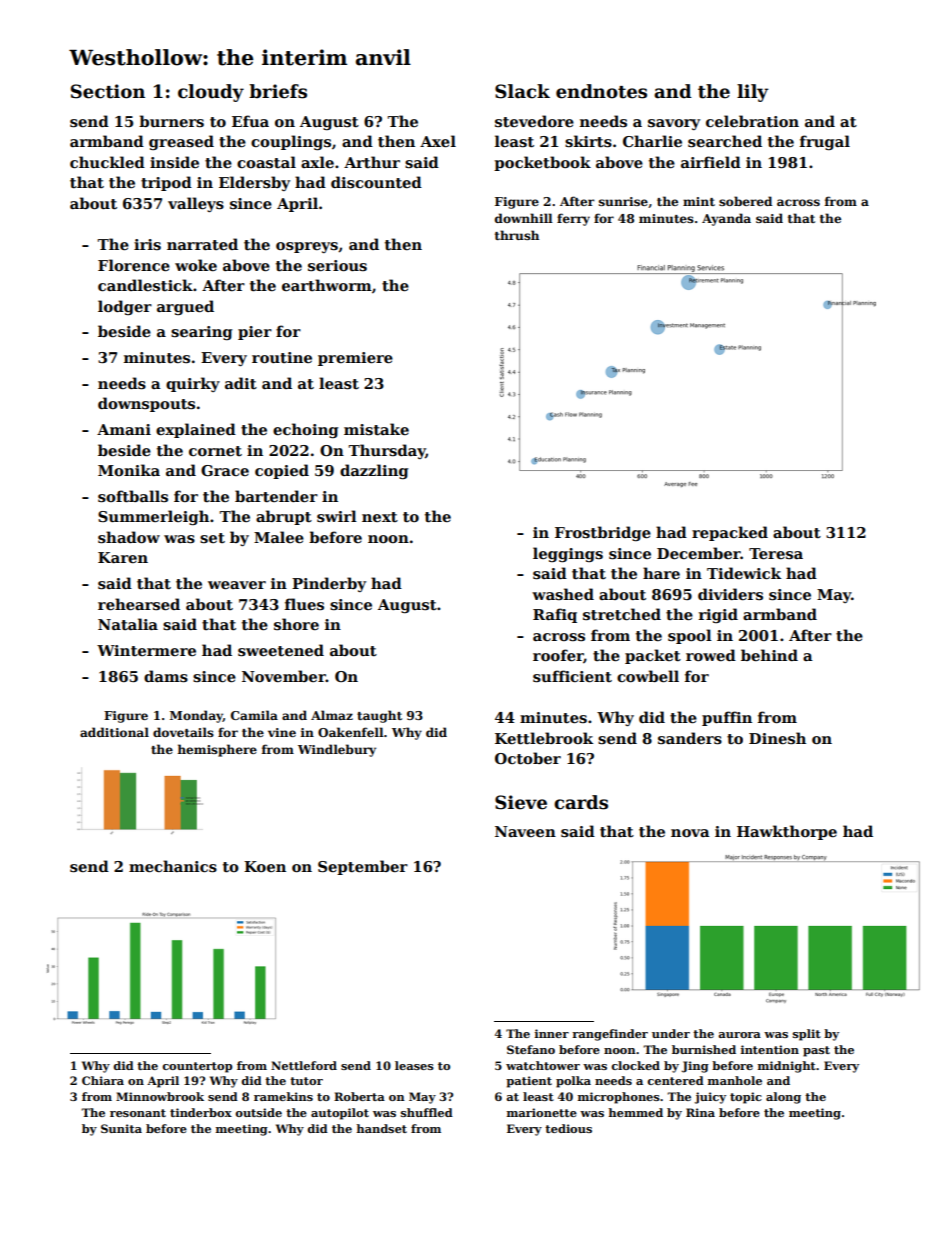 This screenshot has height=1233, width=952. Describe the element at coordinates (327, 285) in the screenshot. I see `earthworm` at that location.
